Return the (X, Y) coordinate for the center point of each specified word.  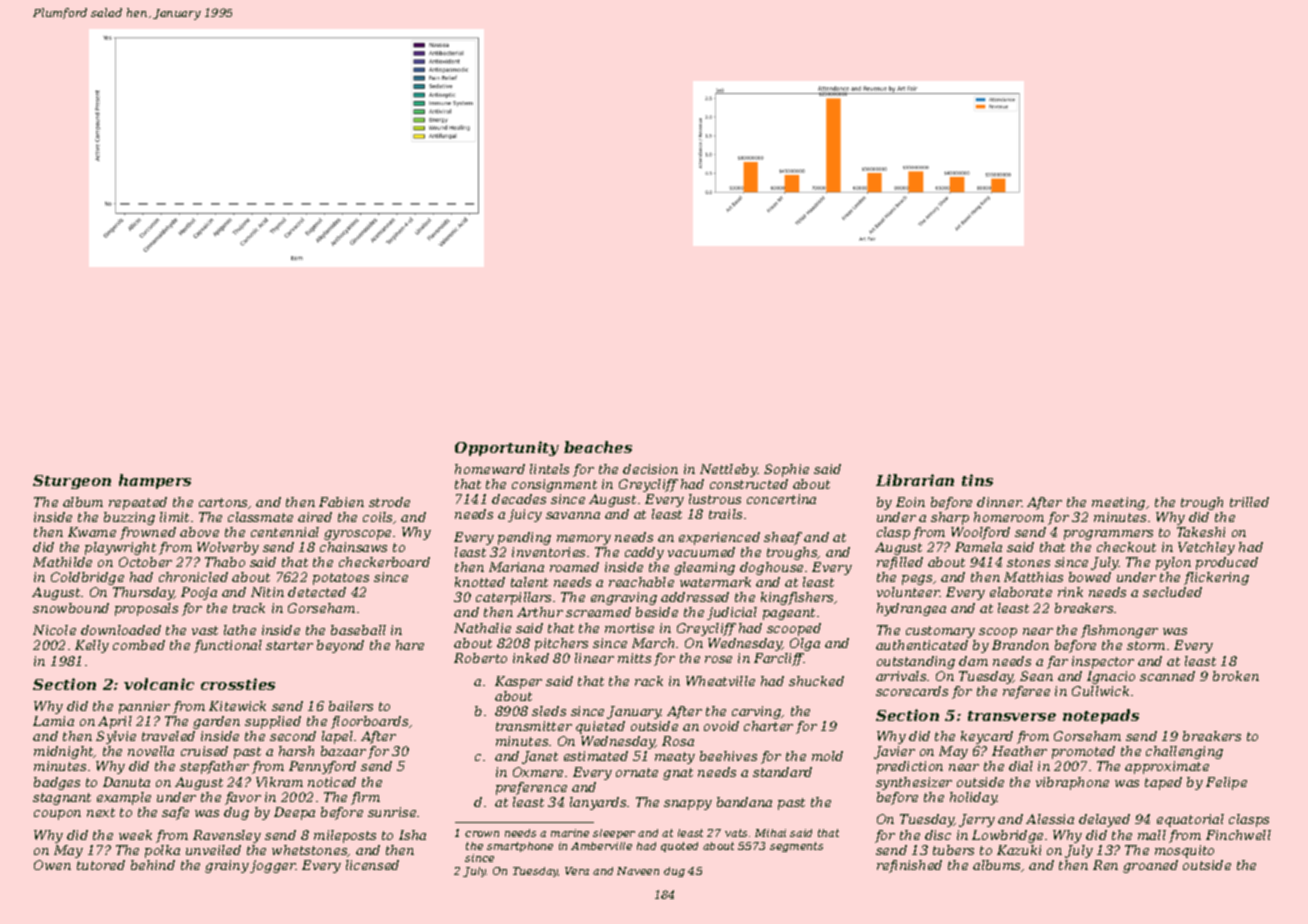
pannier (144, 707)
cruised (204, 751)
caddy (644, 553)
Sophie (786, 470)
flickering (1216, 578)
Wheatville (720, 681)
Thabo (225, 562)
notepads (1101, 716)
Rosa (678, 741)
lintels (549, 469)
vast (205, 630)
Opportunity (507, 448)
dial (1021, 766)
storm (1146, 645)
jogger (273, 866)
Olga (805, 644)
